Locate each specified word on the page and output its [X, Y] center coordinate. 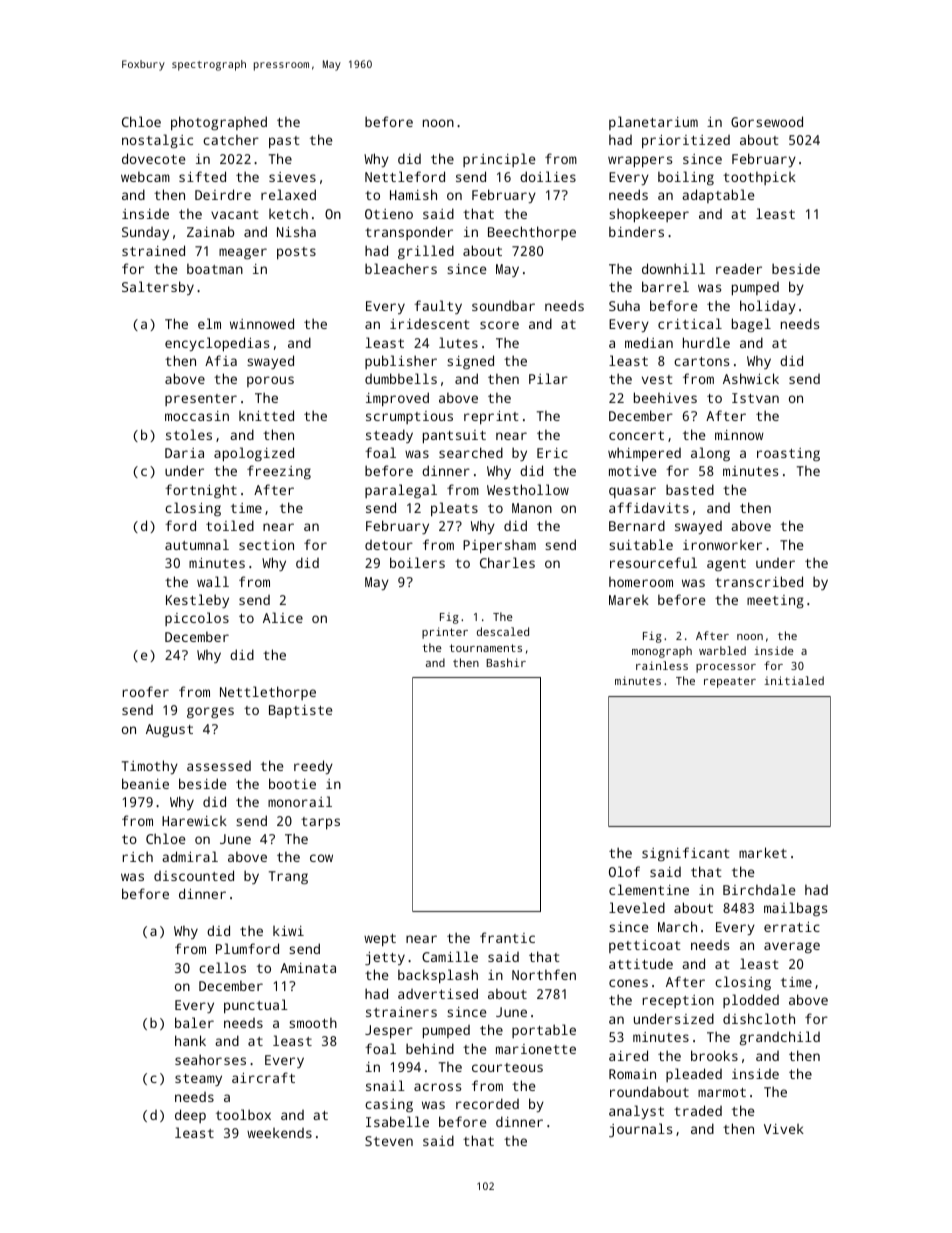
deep [190, 1116]
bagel [751, 325]
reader [739, 268]
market [763, 852]
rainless [662, 665]
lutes [458, 342]
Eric [552, 453]
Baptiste [300, 711]
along [710, 454]
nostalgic [157, 141]
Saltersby [158, 288]
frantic [507, 937]
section [266, 545]
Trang [288, 877]
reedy [313, 767]
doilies [548, 176]
